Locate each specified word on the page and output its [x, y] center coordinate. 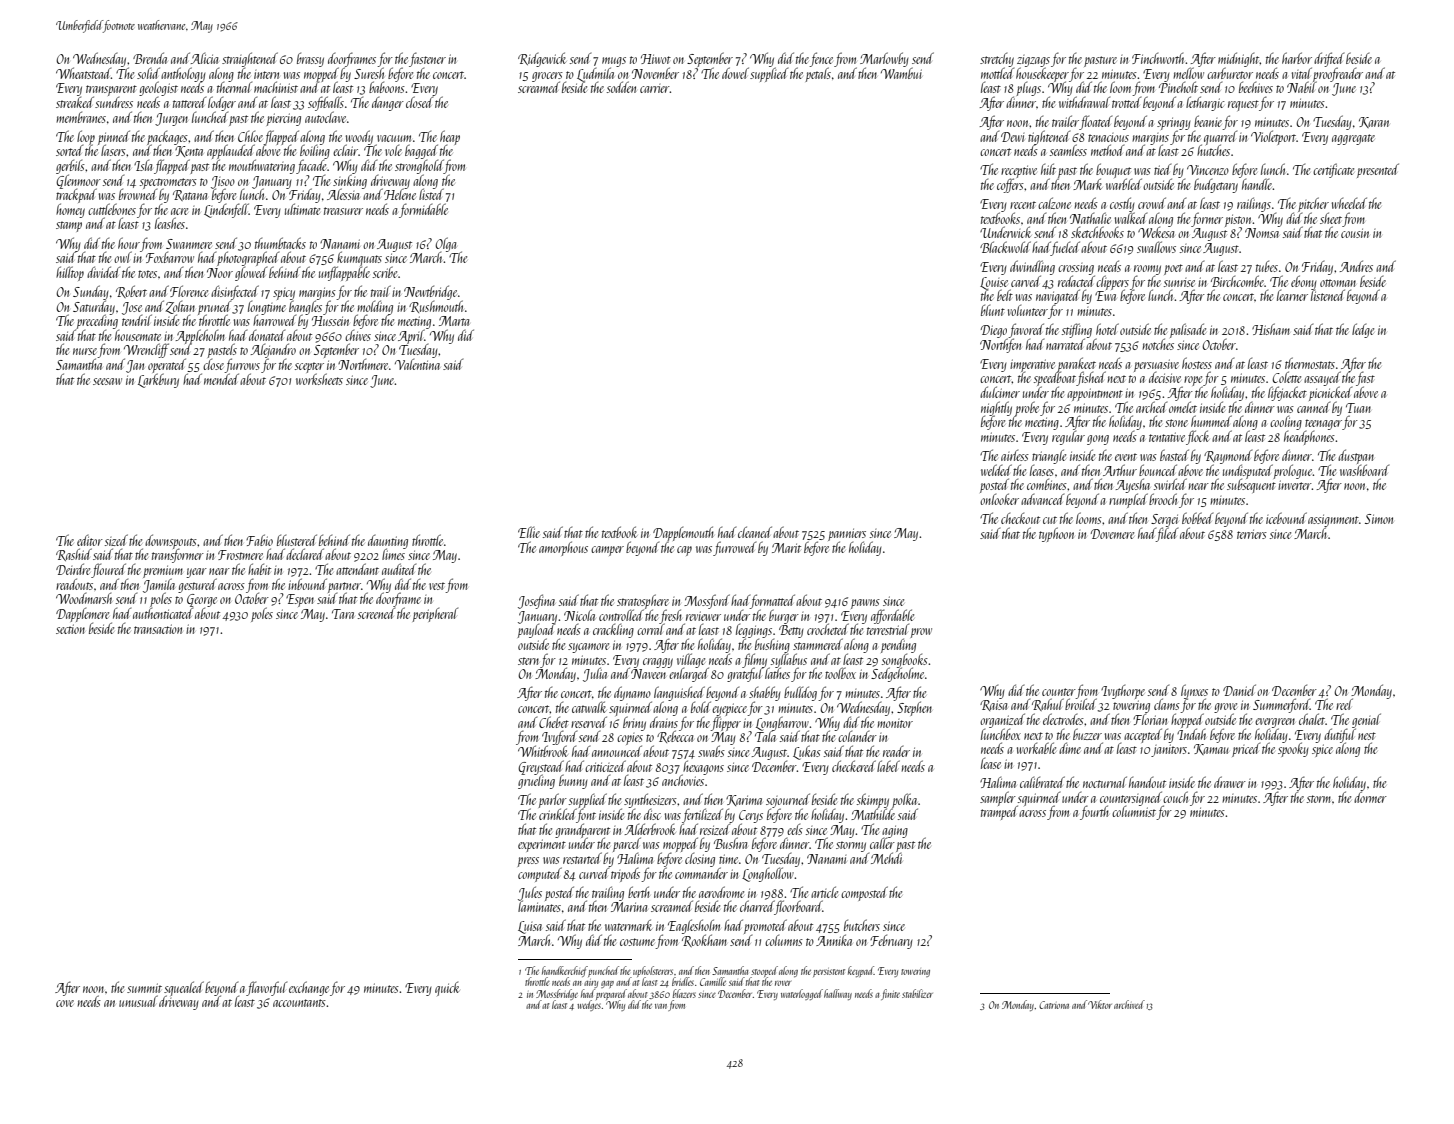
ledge [1363, 330]
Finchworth [1159, 58]
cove [65, 1003]
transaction [158, 629]
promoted [765, 926]
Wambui [901, 73]
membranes [81, 117]
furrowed [734, 548]
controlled [621, 615]
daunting [388, 542]
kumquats [359, 259]
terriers [1252, 534]
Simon [1379, 519]
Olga [445, 244]
